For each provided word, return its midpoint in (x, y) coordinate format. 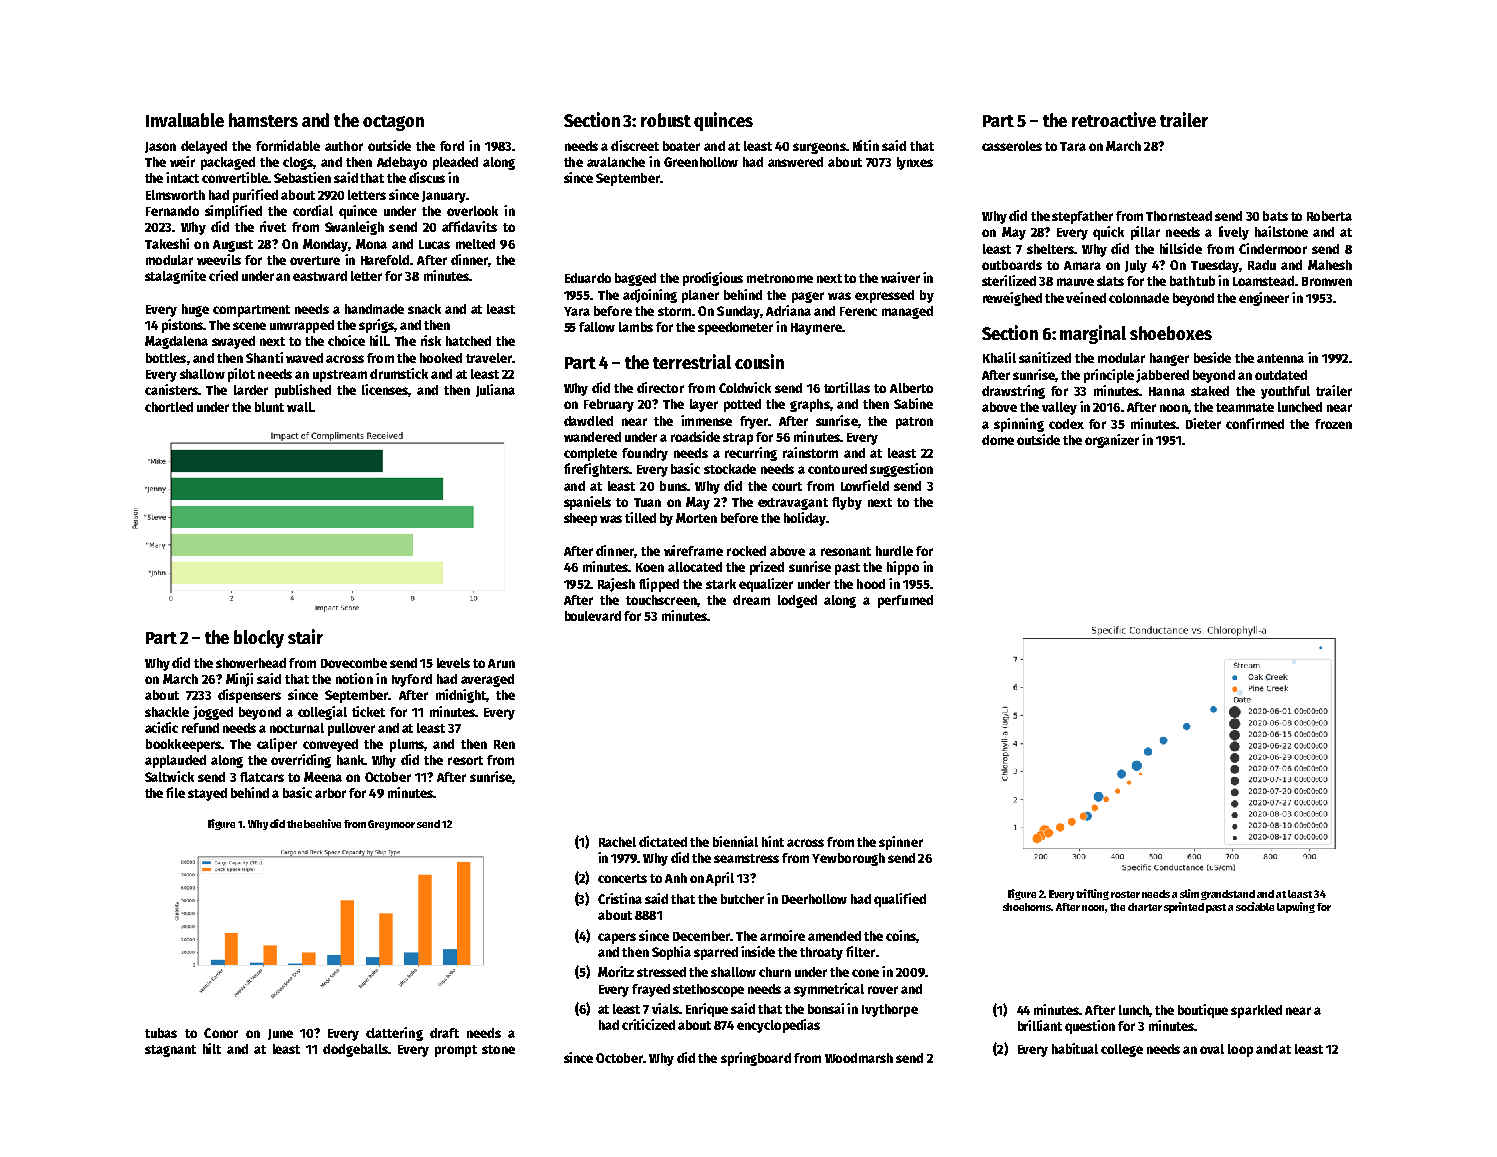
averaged (487, 680)
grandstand (1228, 895)
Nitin (866, 145)
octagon (393, 123)
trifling (1092, 894)
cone (865, 973)
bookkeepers (183, 745)
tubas (161, 1033)
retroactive (1114, 119)
